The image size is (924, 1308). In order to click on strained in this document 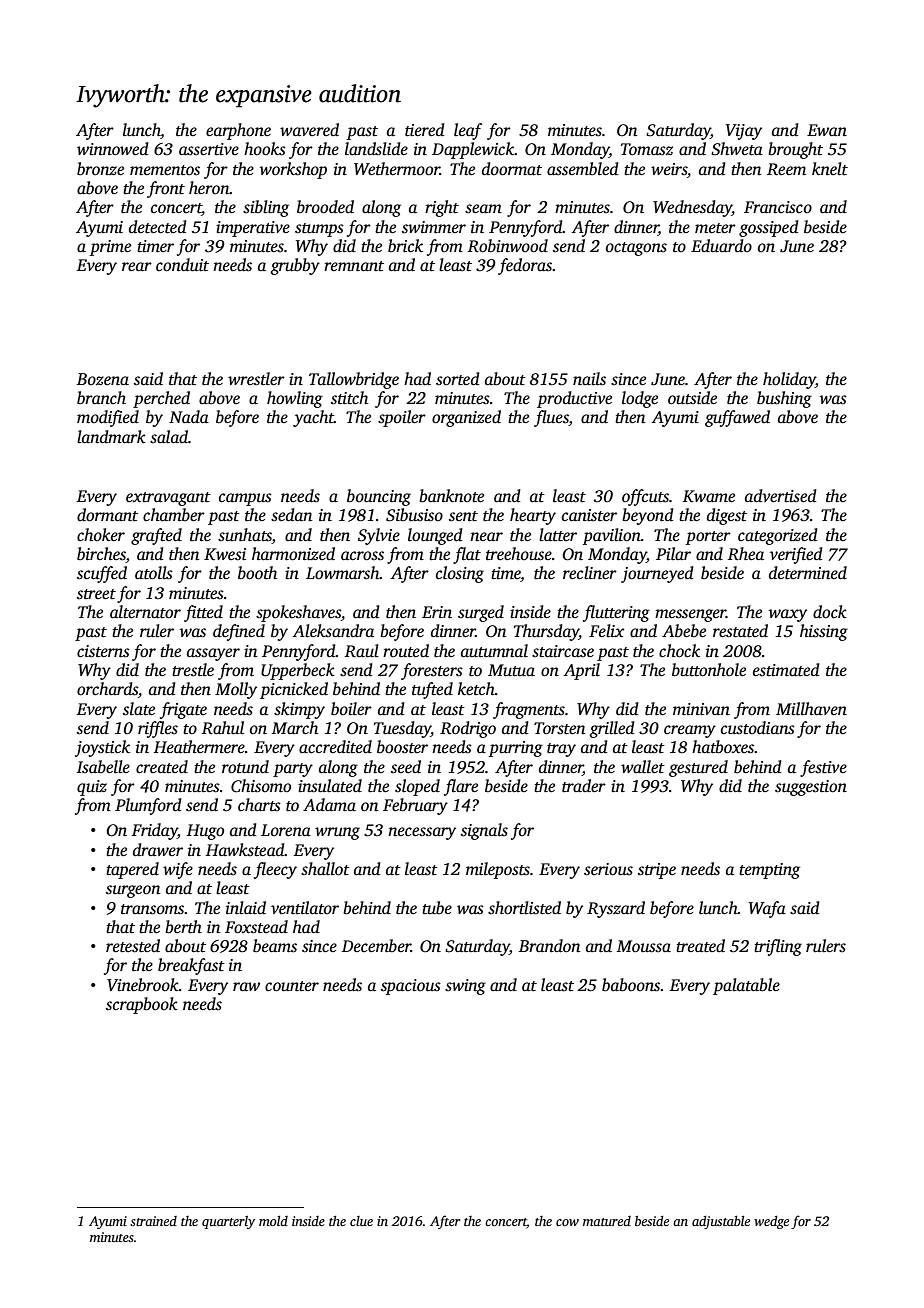, I will do `click(153, 1221)`.
